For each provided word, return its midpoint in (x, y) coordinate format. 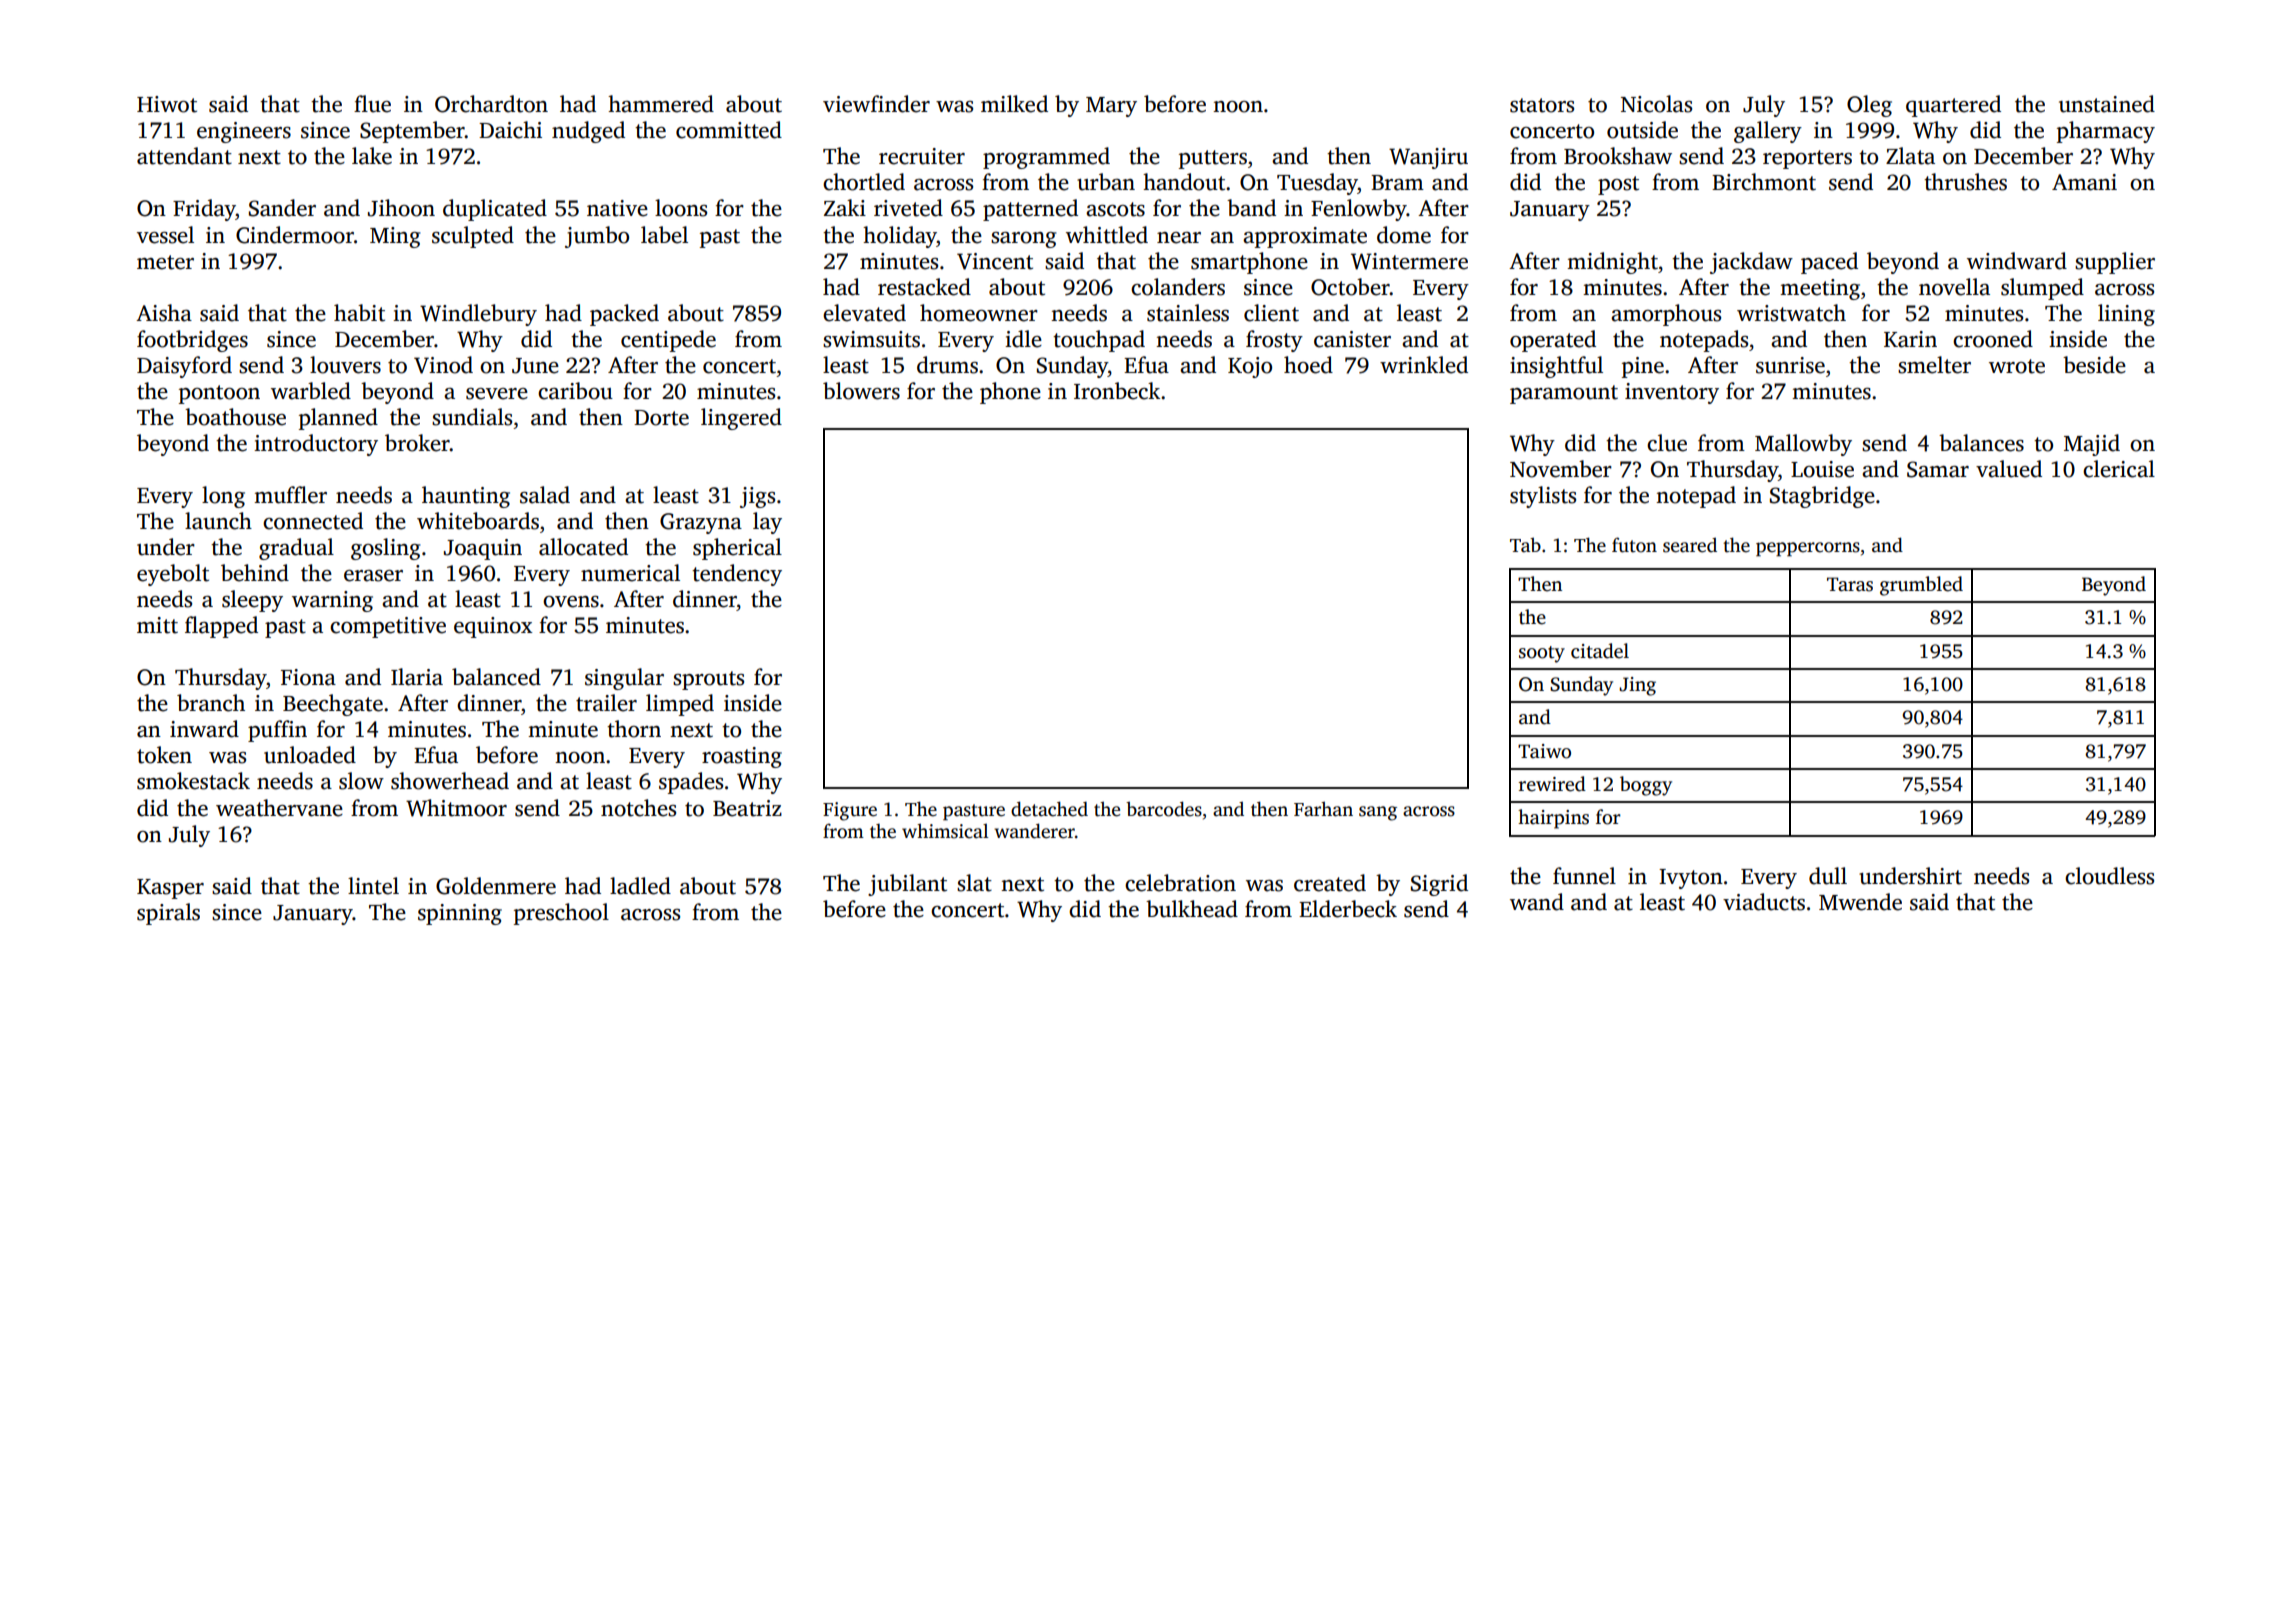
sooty (1542, 654)
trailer (606, 703)
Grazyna (701, 523)
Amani (2084, 182)
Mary (1111, 107)
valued (2009, 469)
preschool (561, 914)
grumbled (1921, 586)
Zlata (1910, 156)
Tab (1525, 544)
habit (359, 313)
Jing (1637, 686)
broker (417, 443)
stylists (1543, 497)
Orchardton (491, 104)
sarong (1023, 240)
